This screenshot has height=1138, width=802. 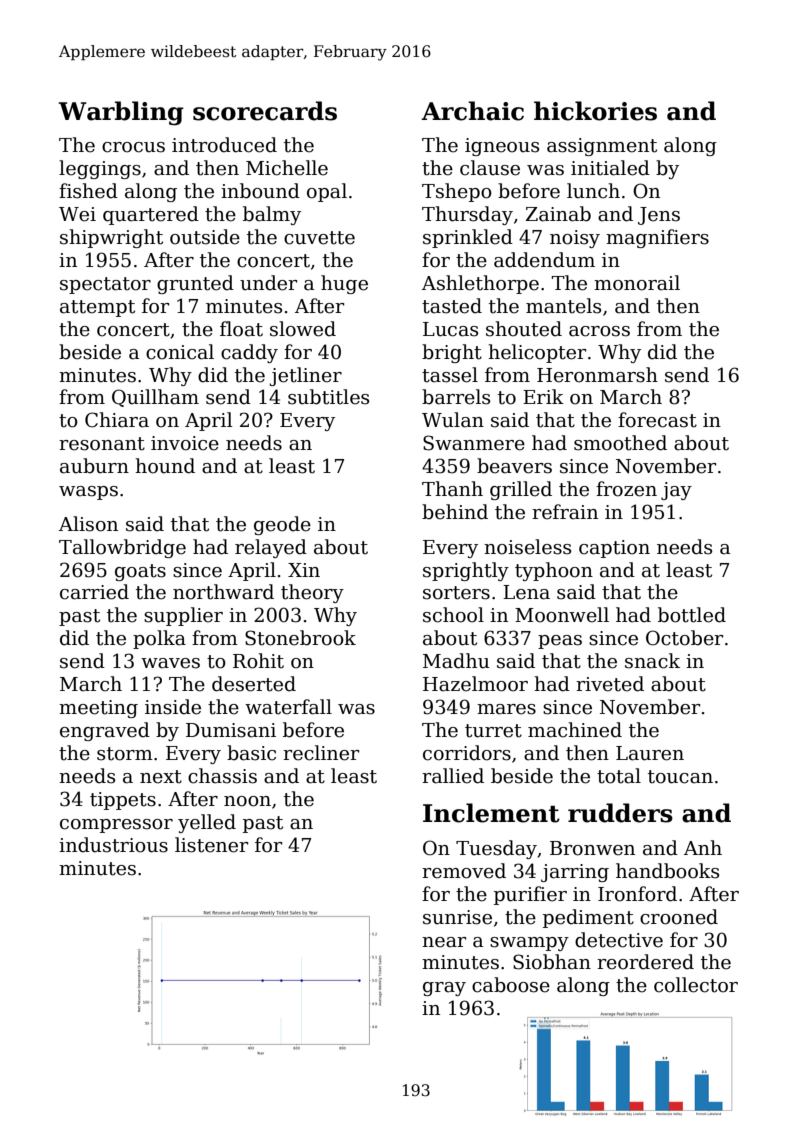 What do you see at coordinates (620, 443) in the screenshot?
I see `smoothed` at bounding box center [620, 443].
